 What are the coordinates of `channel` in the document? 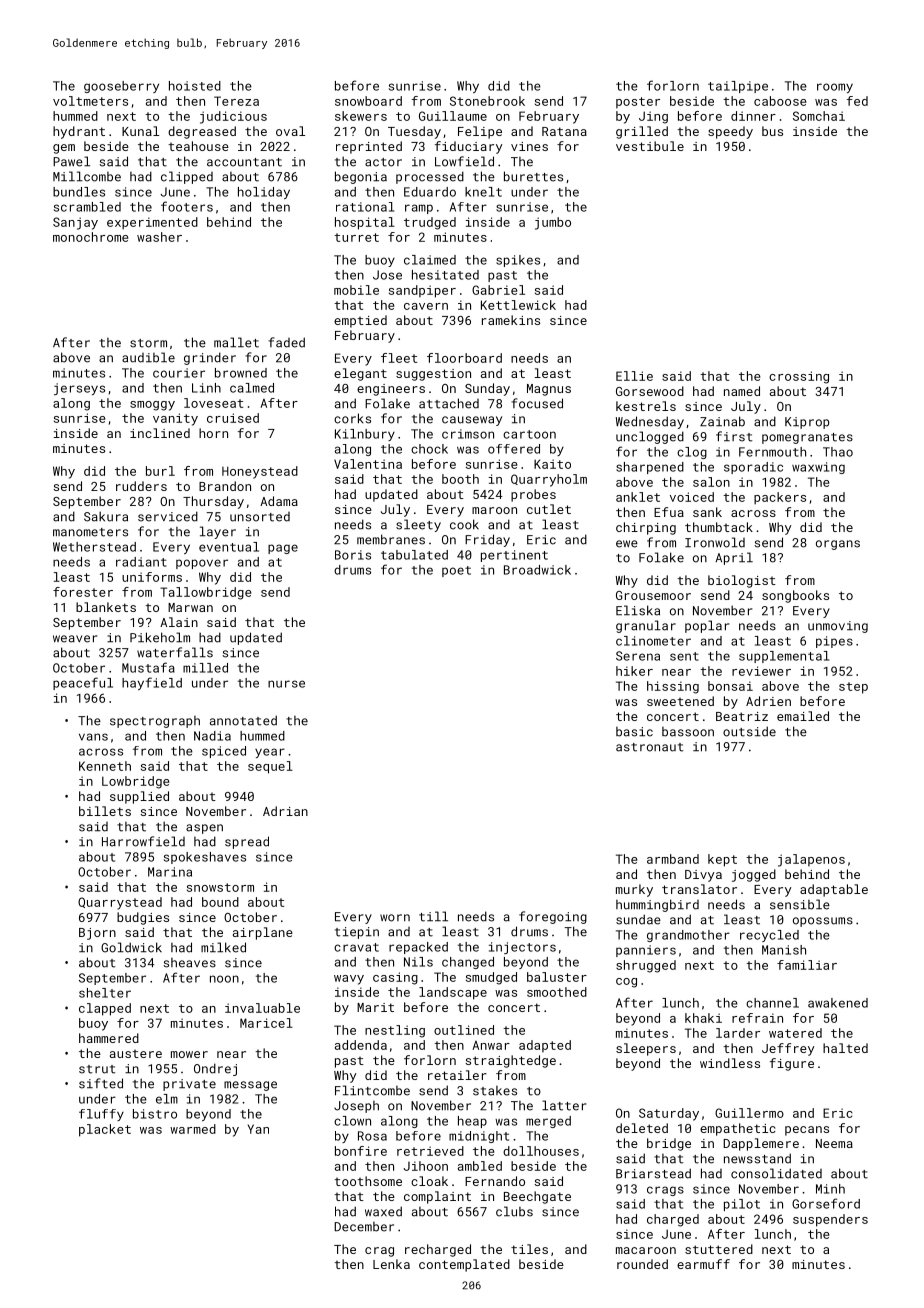 It's located at (772, 1003).
